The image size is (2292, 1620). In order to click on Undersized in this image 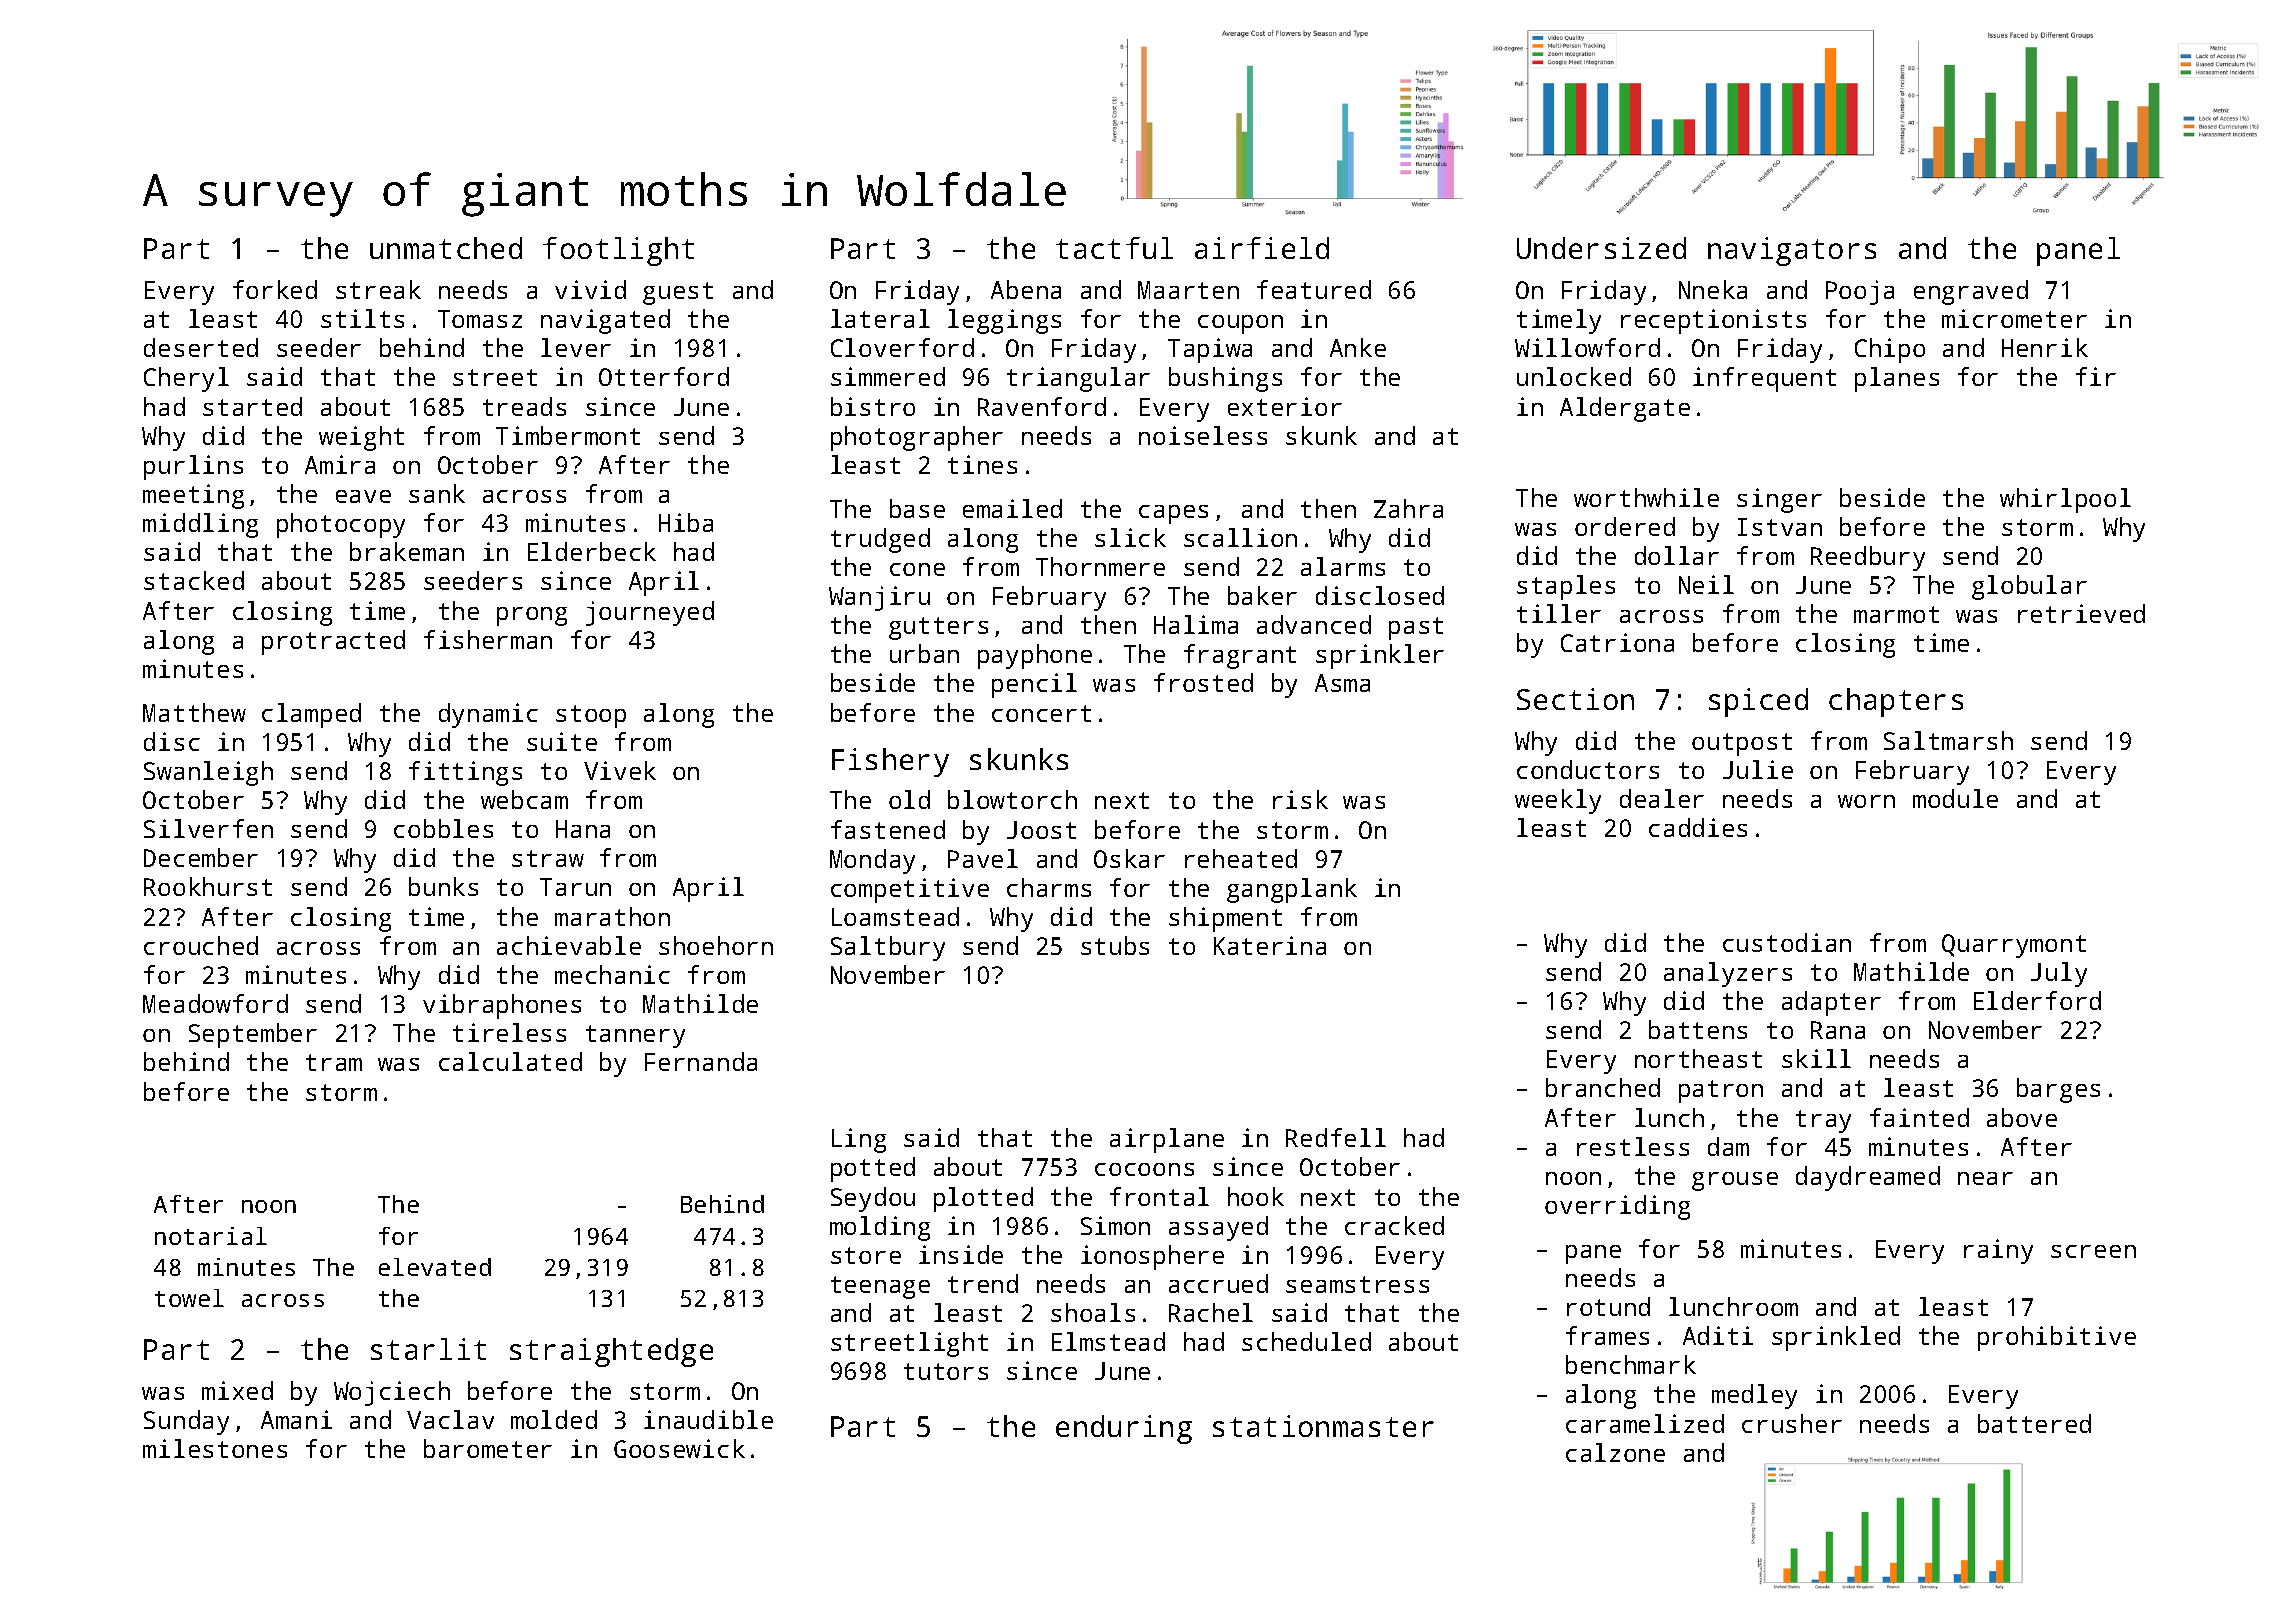, I will do `click(1601, 248)`.
